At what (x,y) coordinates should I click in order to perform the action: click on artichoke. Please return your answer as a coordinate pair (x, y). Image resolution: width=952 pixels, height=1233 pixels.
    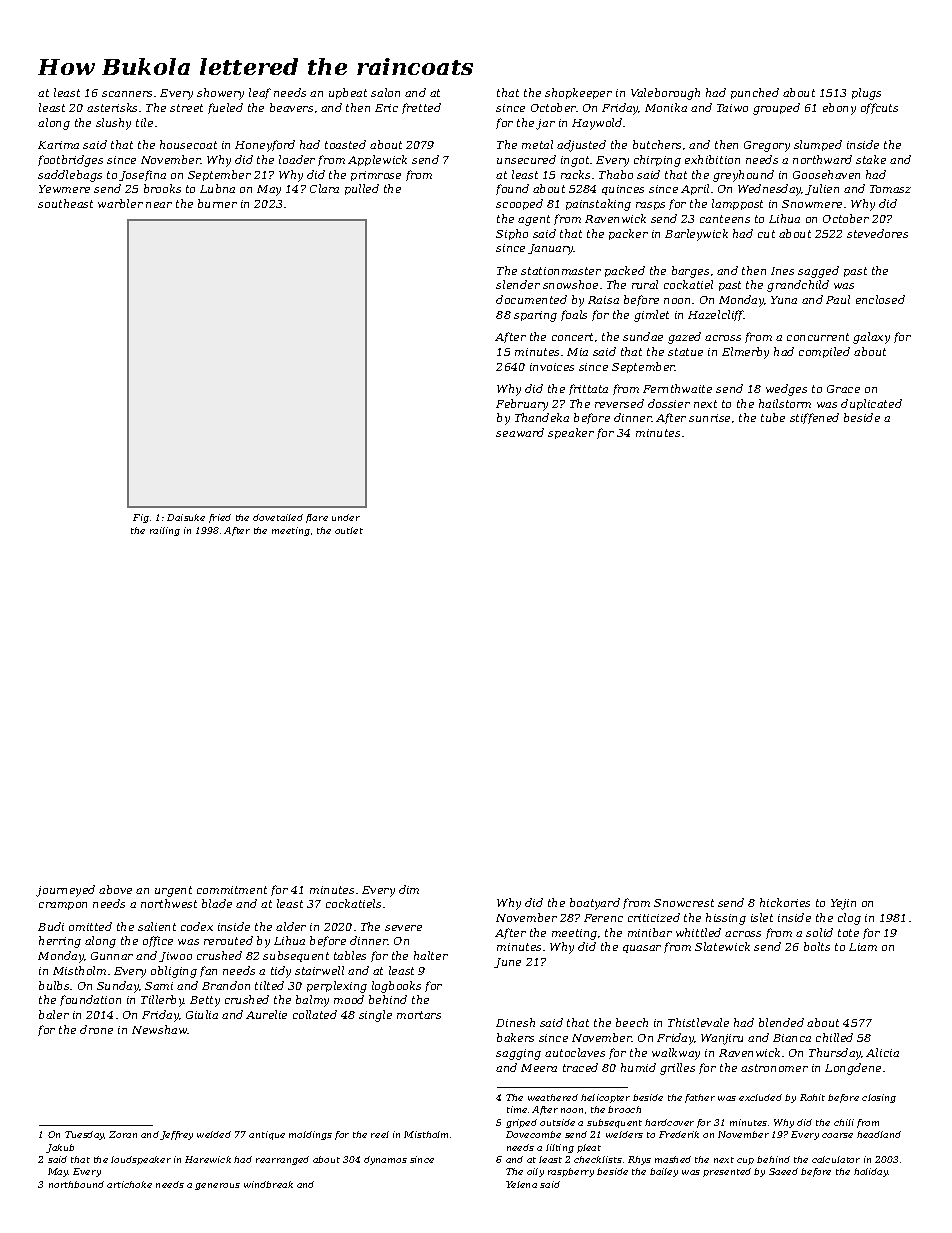
    Looking at the image, I should click on (129, 1184).
